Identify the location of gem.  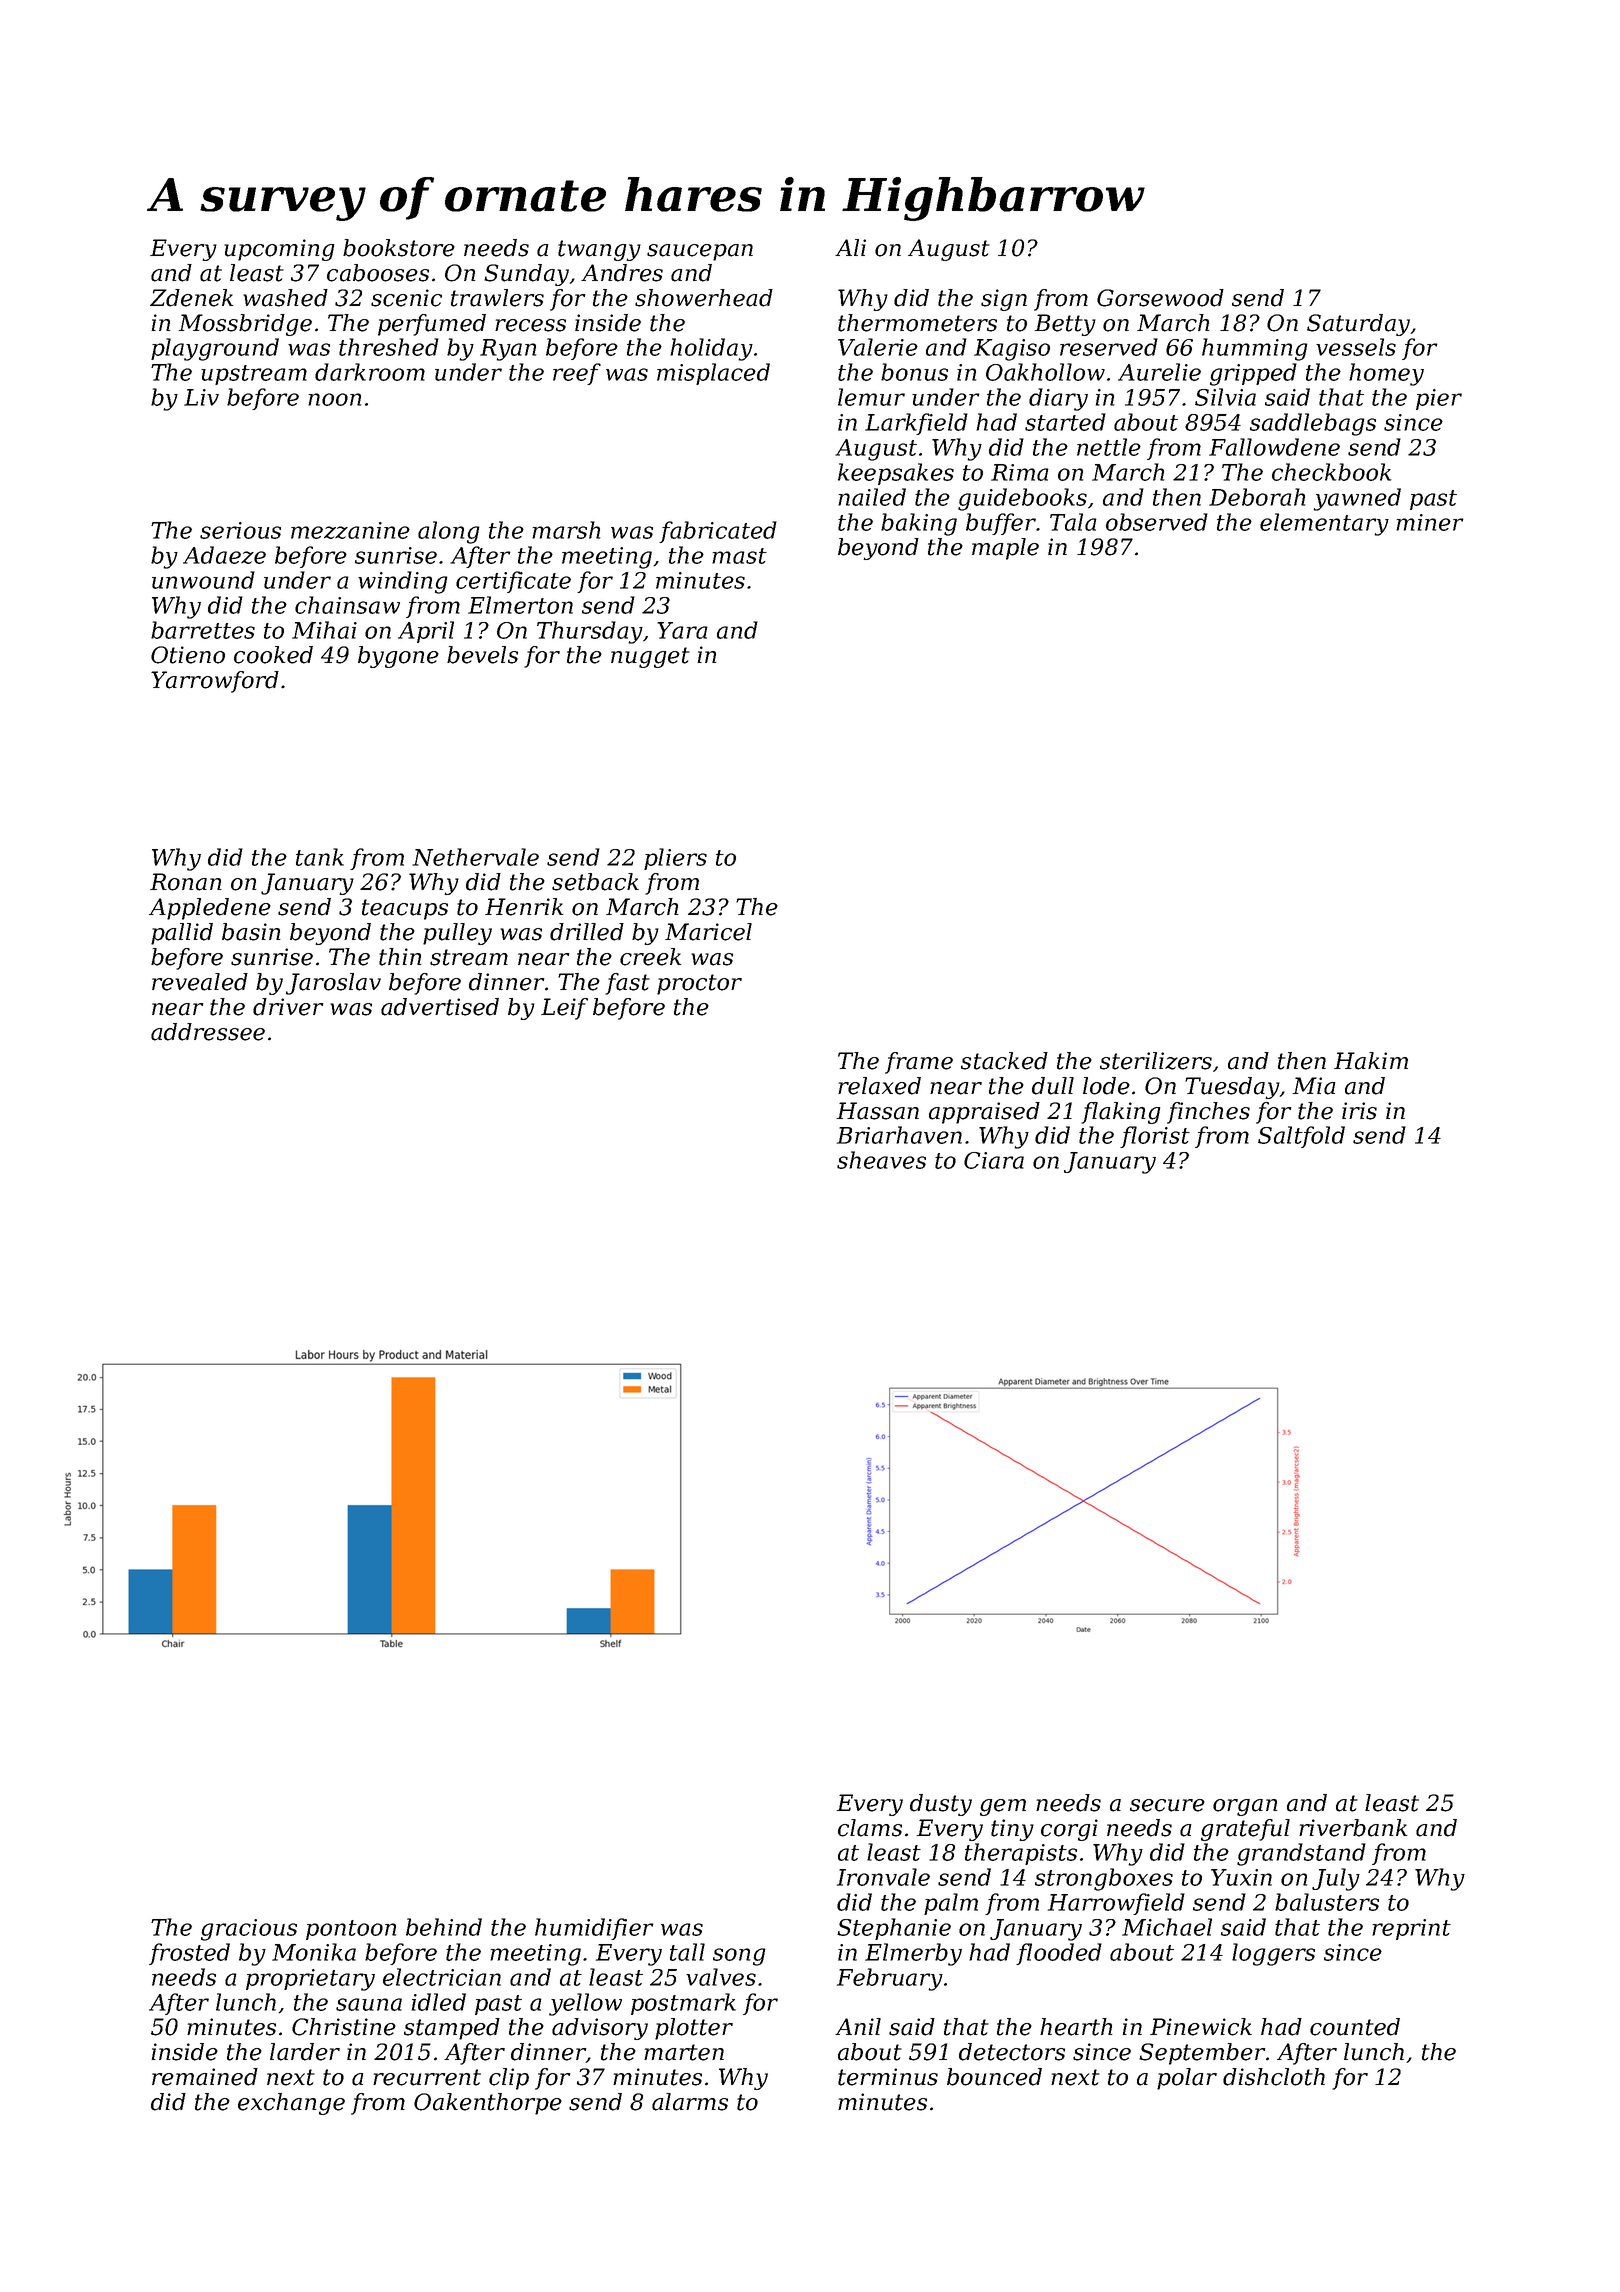
(1003, 1807).
